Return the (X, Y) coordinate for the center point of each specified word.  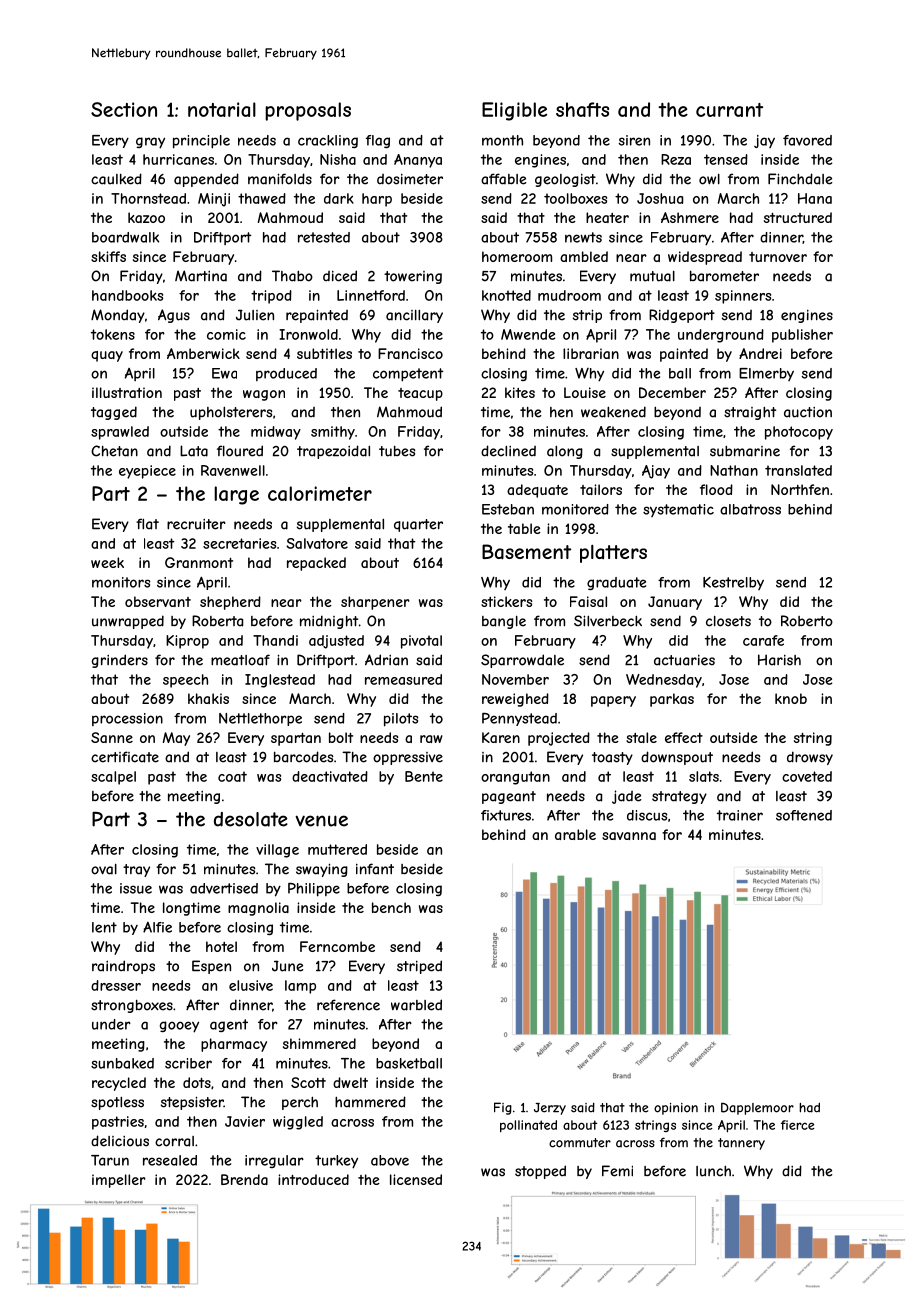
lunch (713, 1171)
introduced (313, 1179)
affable (503, 179)
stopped (540, 1172)
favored (807, 140)
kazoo (146, 217)
